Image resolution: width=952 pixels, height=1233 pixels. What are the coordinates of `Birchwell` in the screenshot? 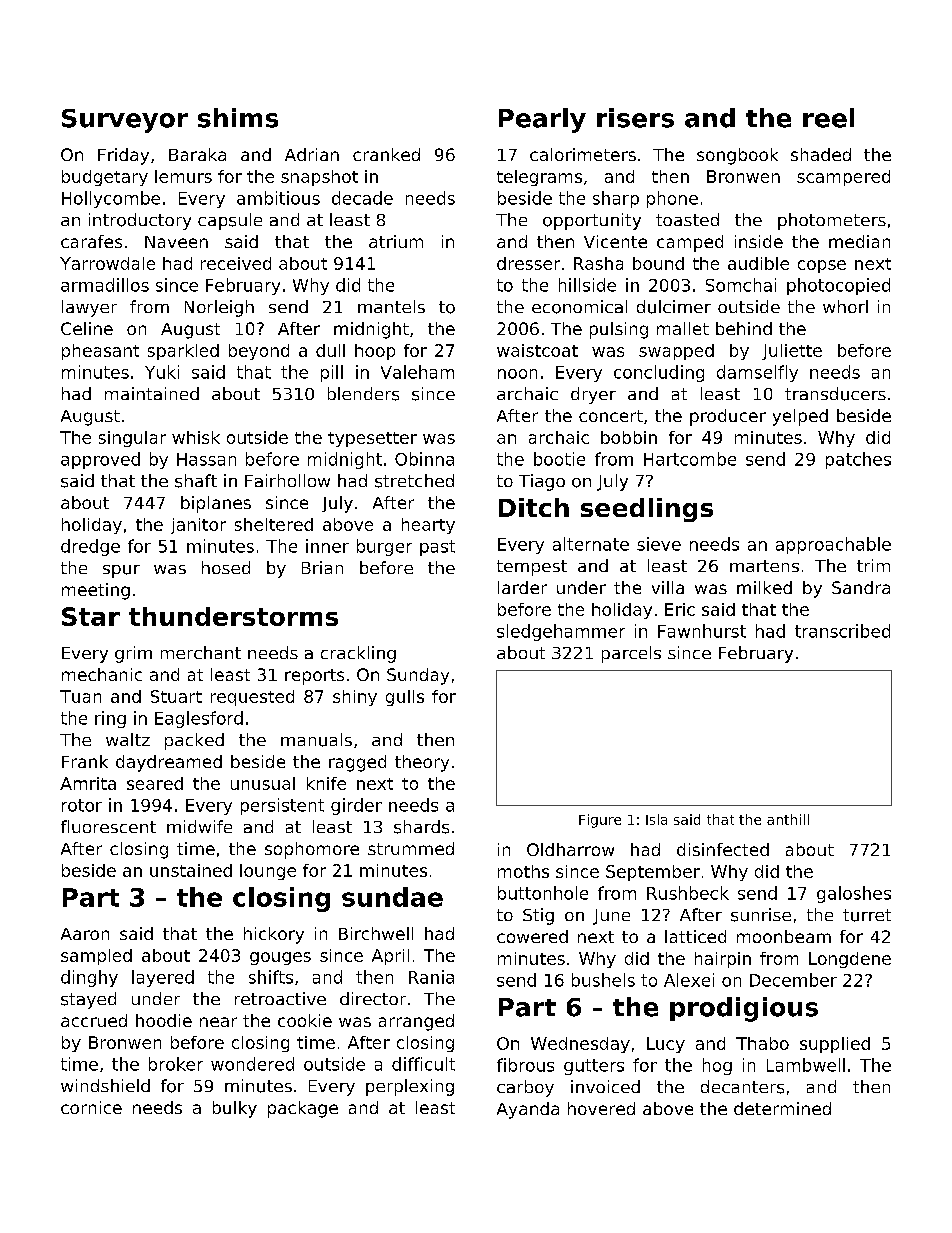 It's located at (376, 933).
